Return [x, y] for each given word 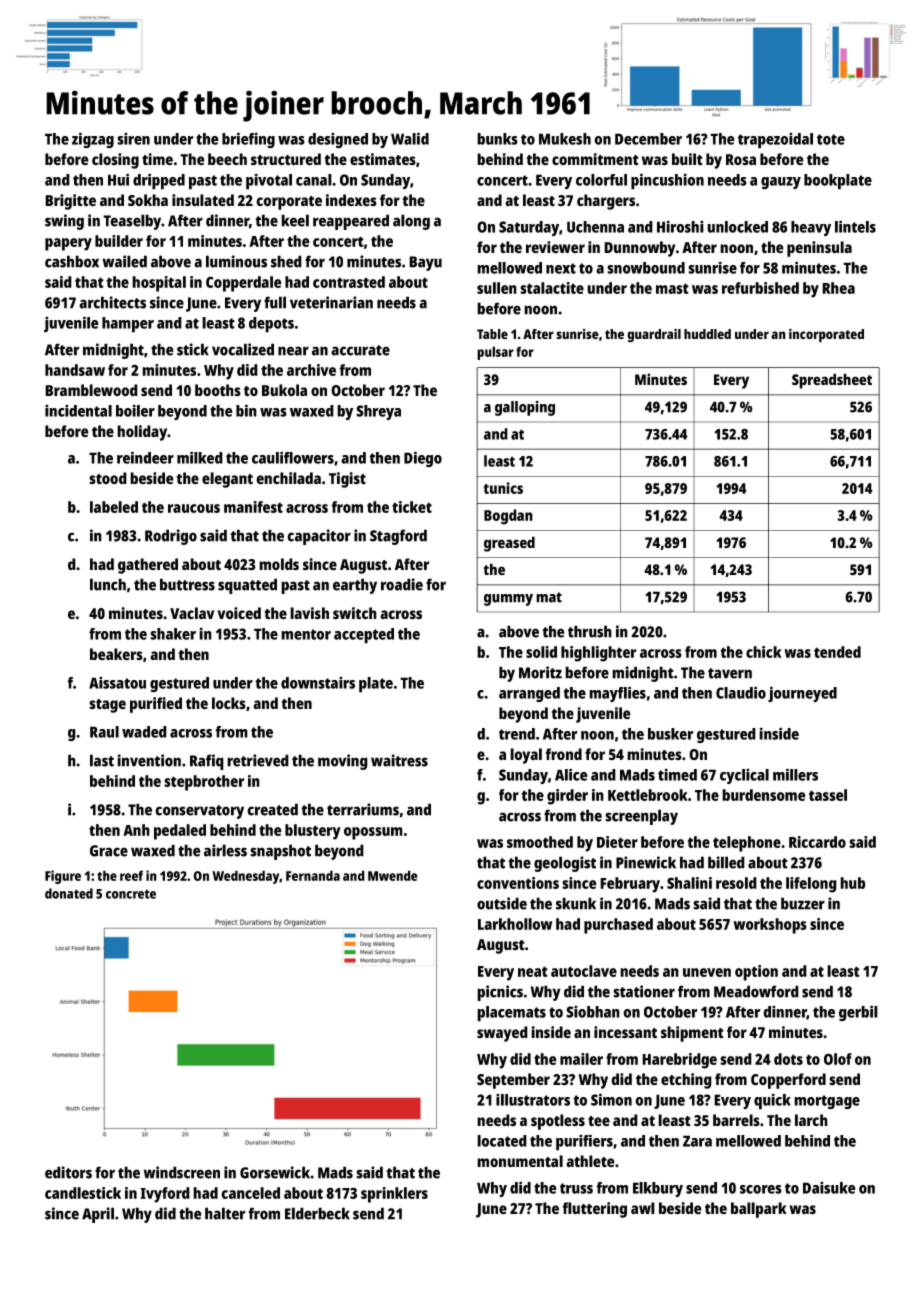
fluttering [595, 1210]
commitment [595, 159]
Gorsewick [275, 1172]
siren [133, 139]
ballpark [759, 1210]
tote [831, 139]
